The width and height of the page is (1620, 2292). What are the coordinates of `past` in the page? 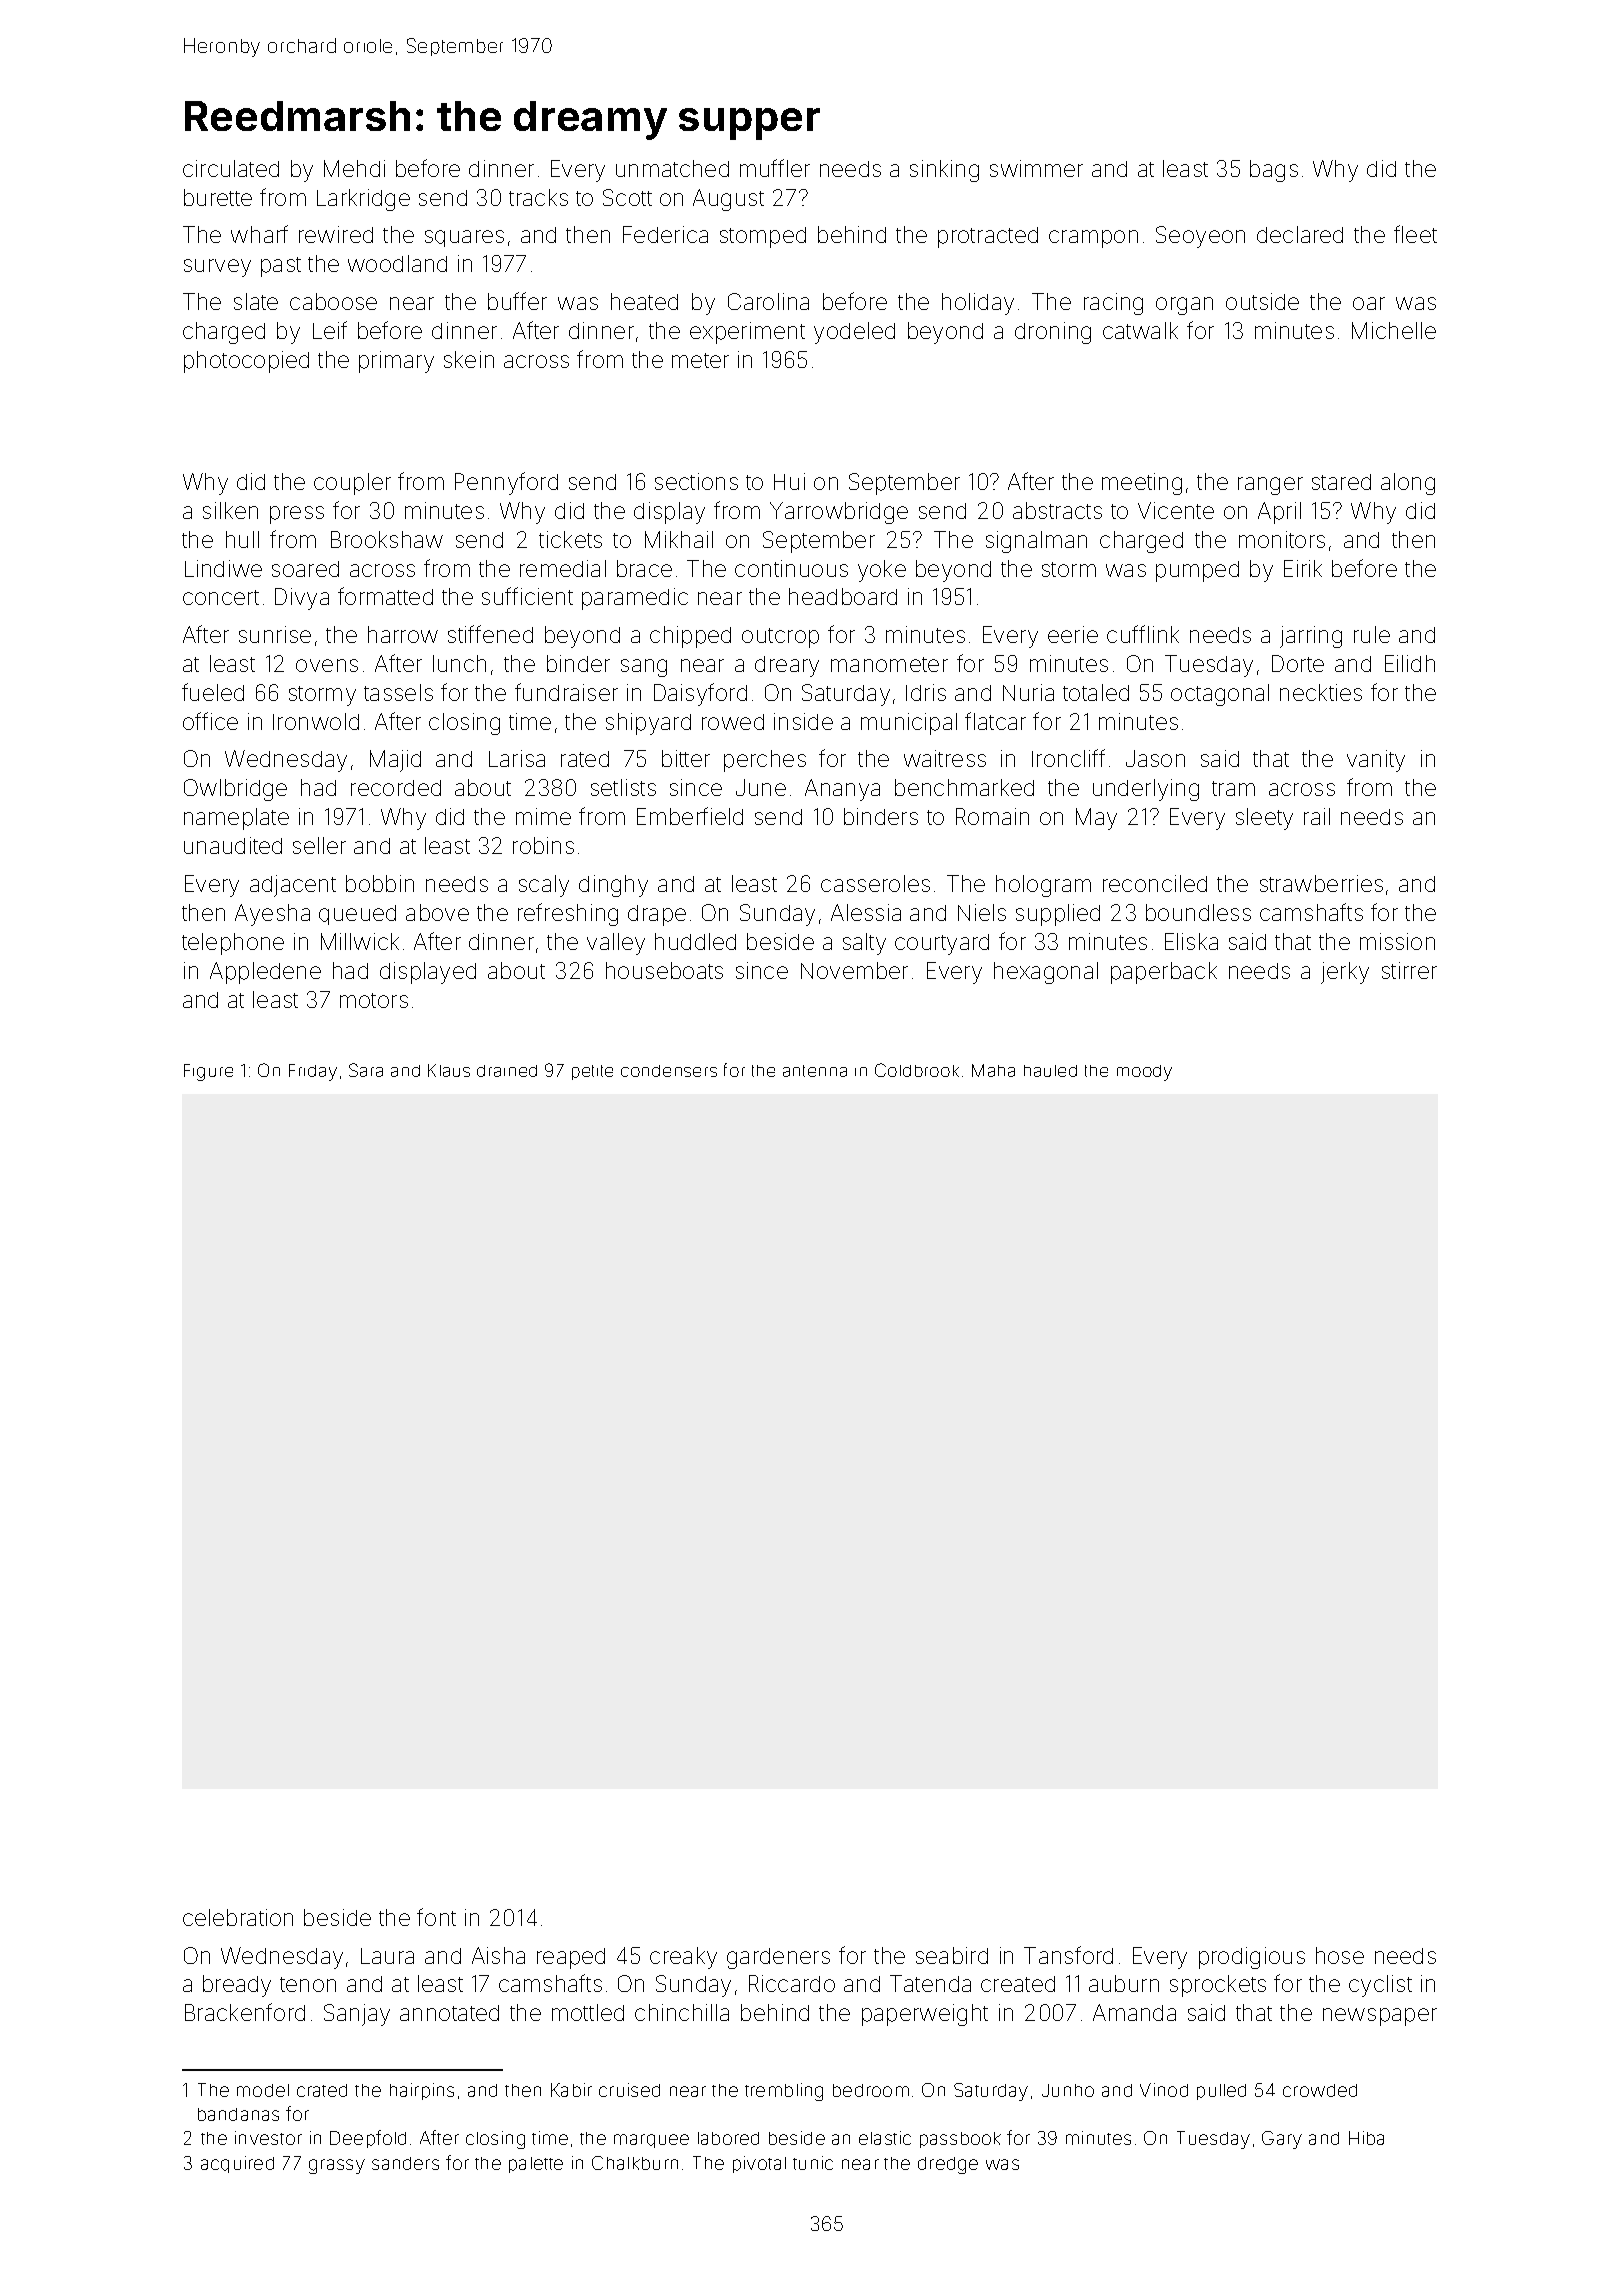 It's located at (281, 267).
